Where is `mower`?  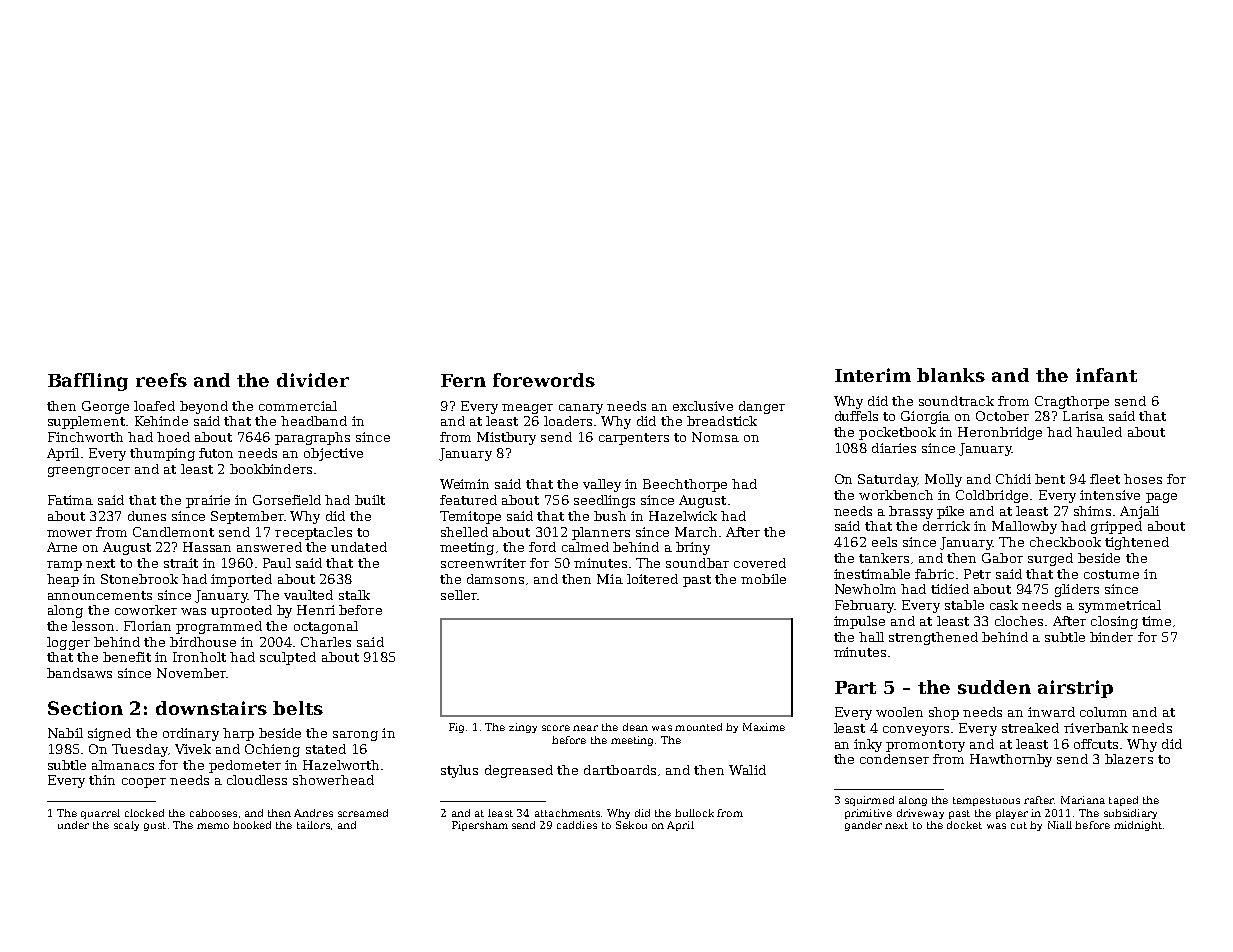
mower is located at coordinates (69, 533).
